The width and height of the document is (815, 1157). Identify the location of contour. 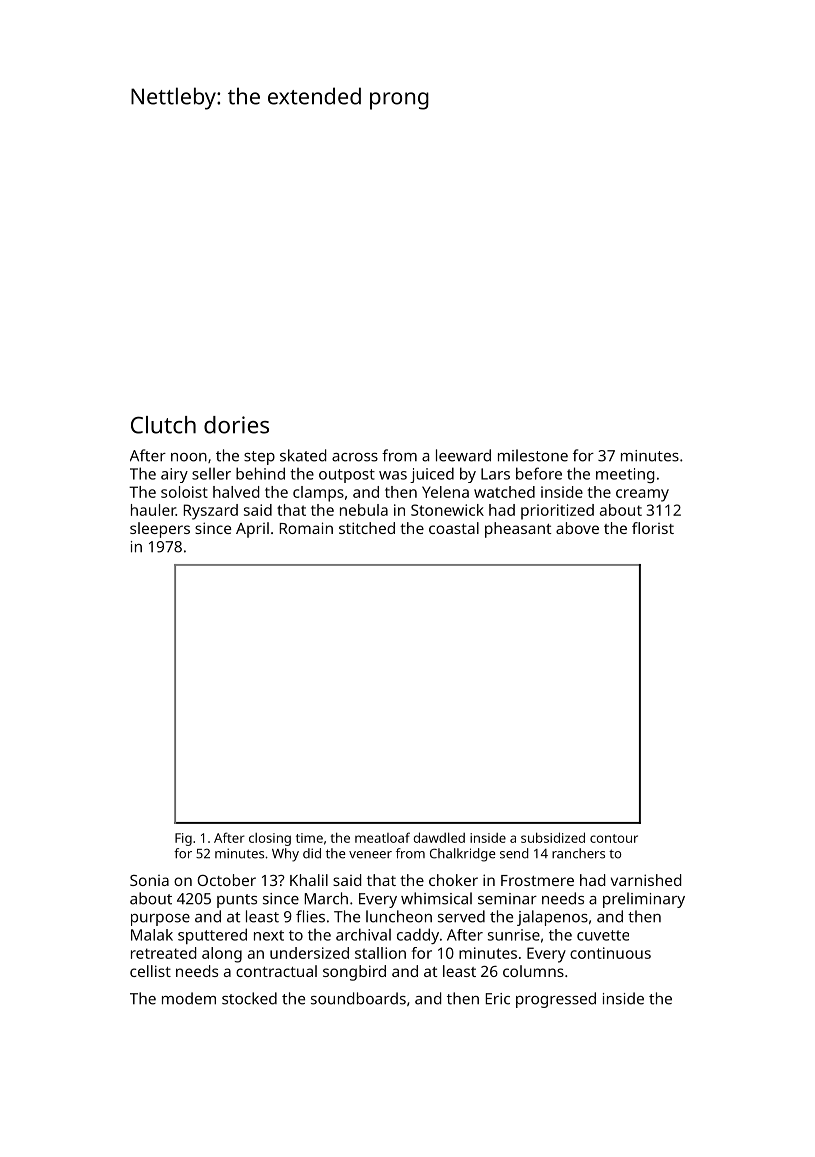
(614, 838).
